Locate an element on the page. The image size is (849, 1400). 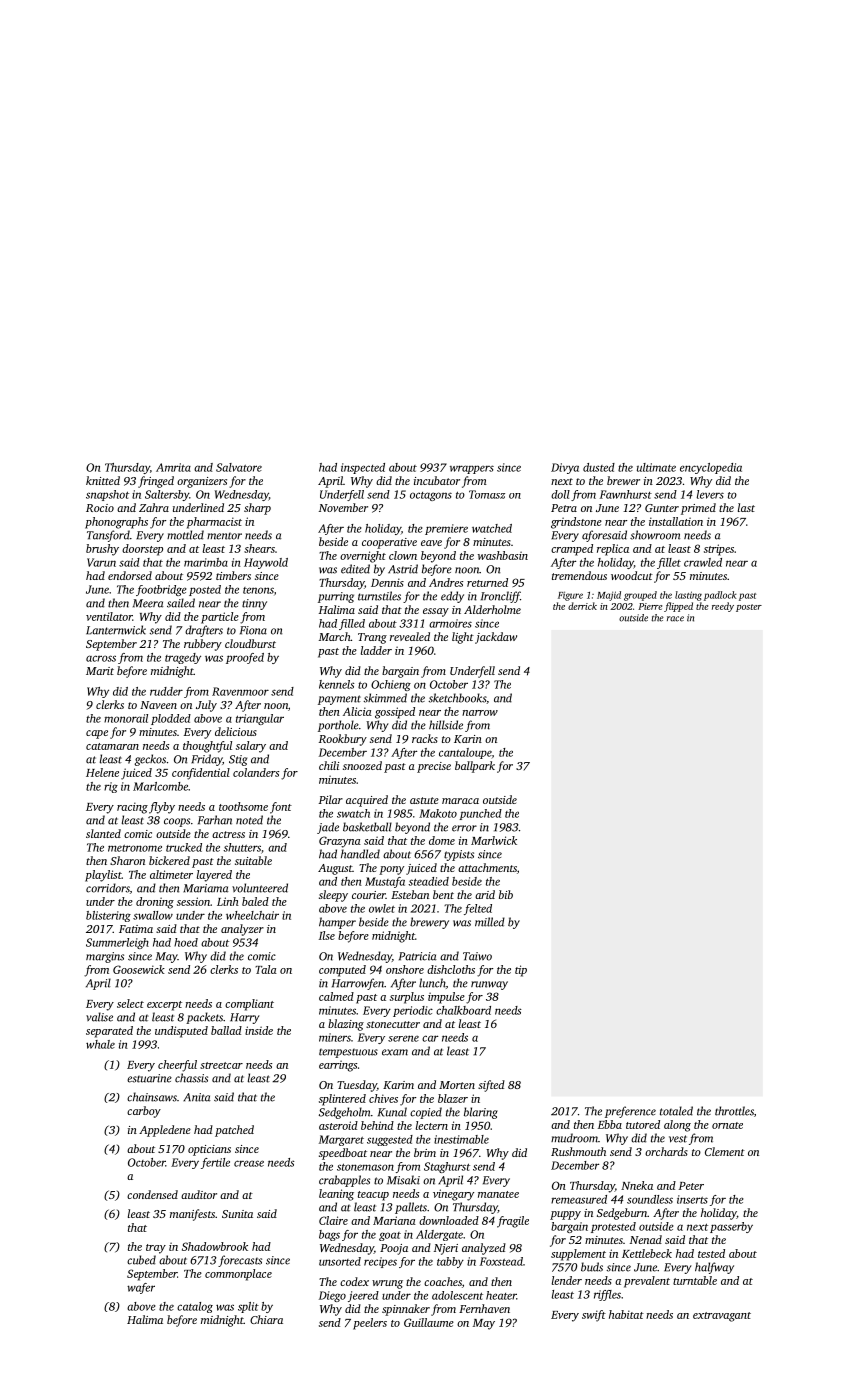
chili is located at coordinates (329, 765).
